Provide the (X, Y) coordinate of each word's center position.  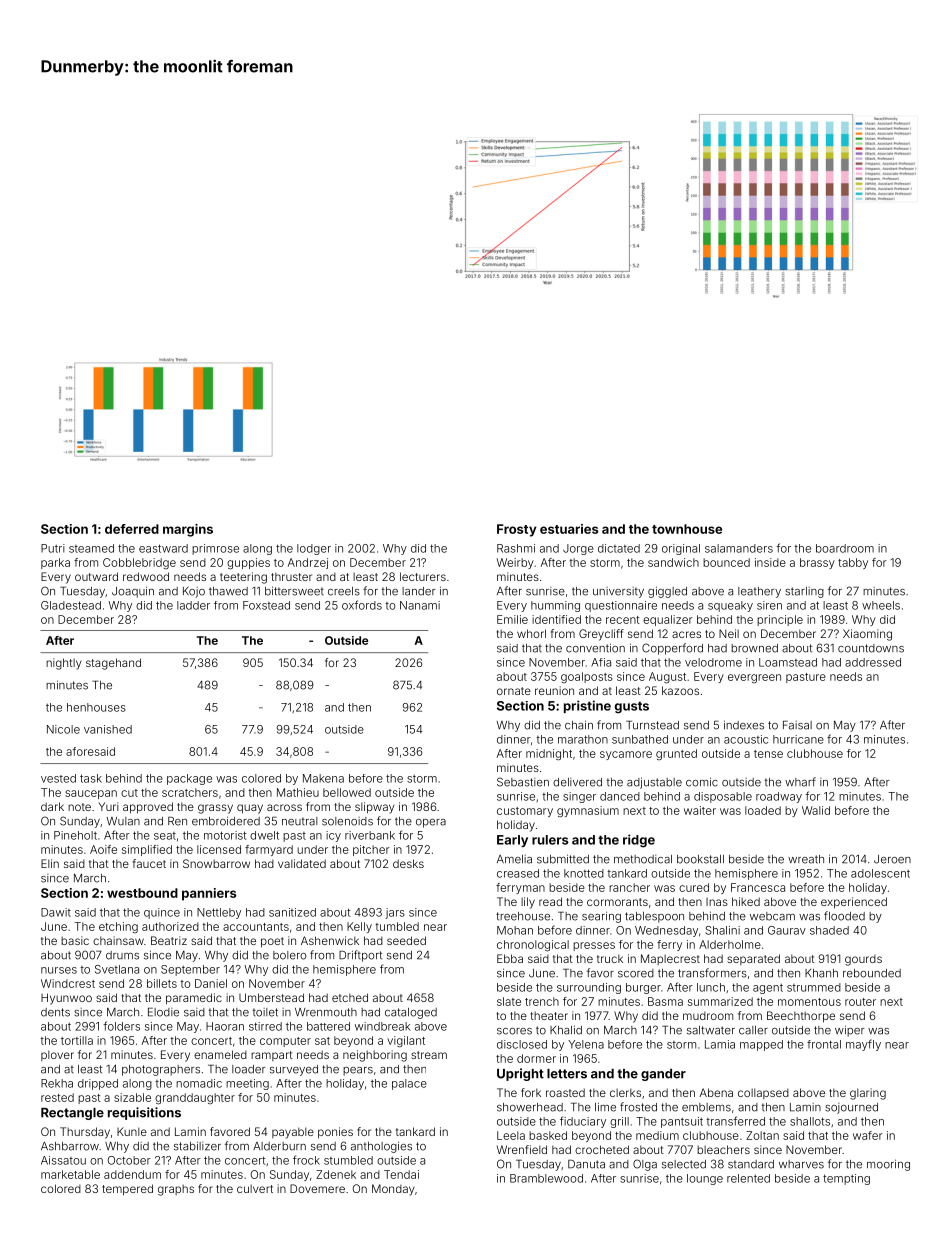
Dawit (56, 912)
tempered (127, 1190)
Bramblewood (546, 1178)
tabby (853, 563)
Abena (716, 1092)
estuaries (569, 529)
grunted (676, 754)
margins (188, 530)
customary (525, 812)
